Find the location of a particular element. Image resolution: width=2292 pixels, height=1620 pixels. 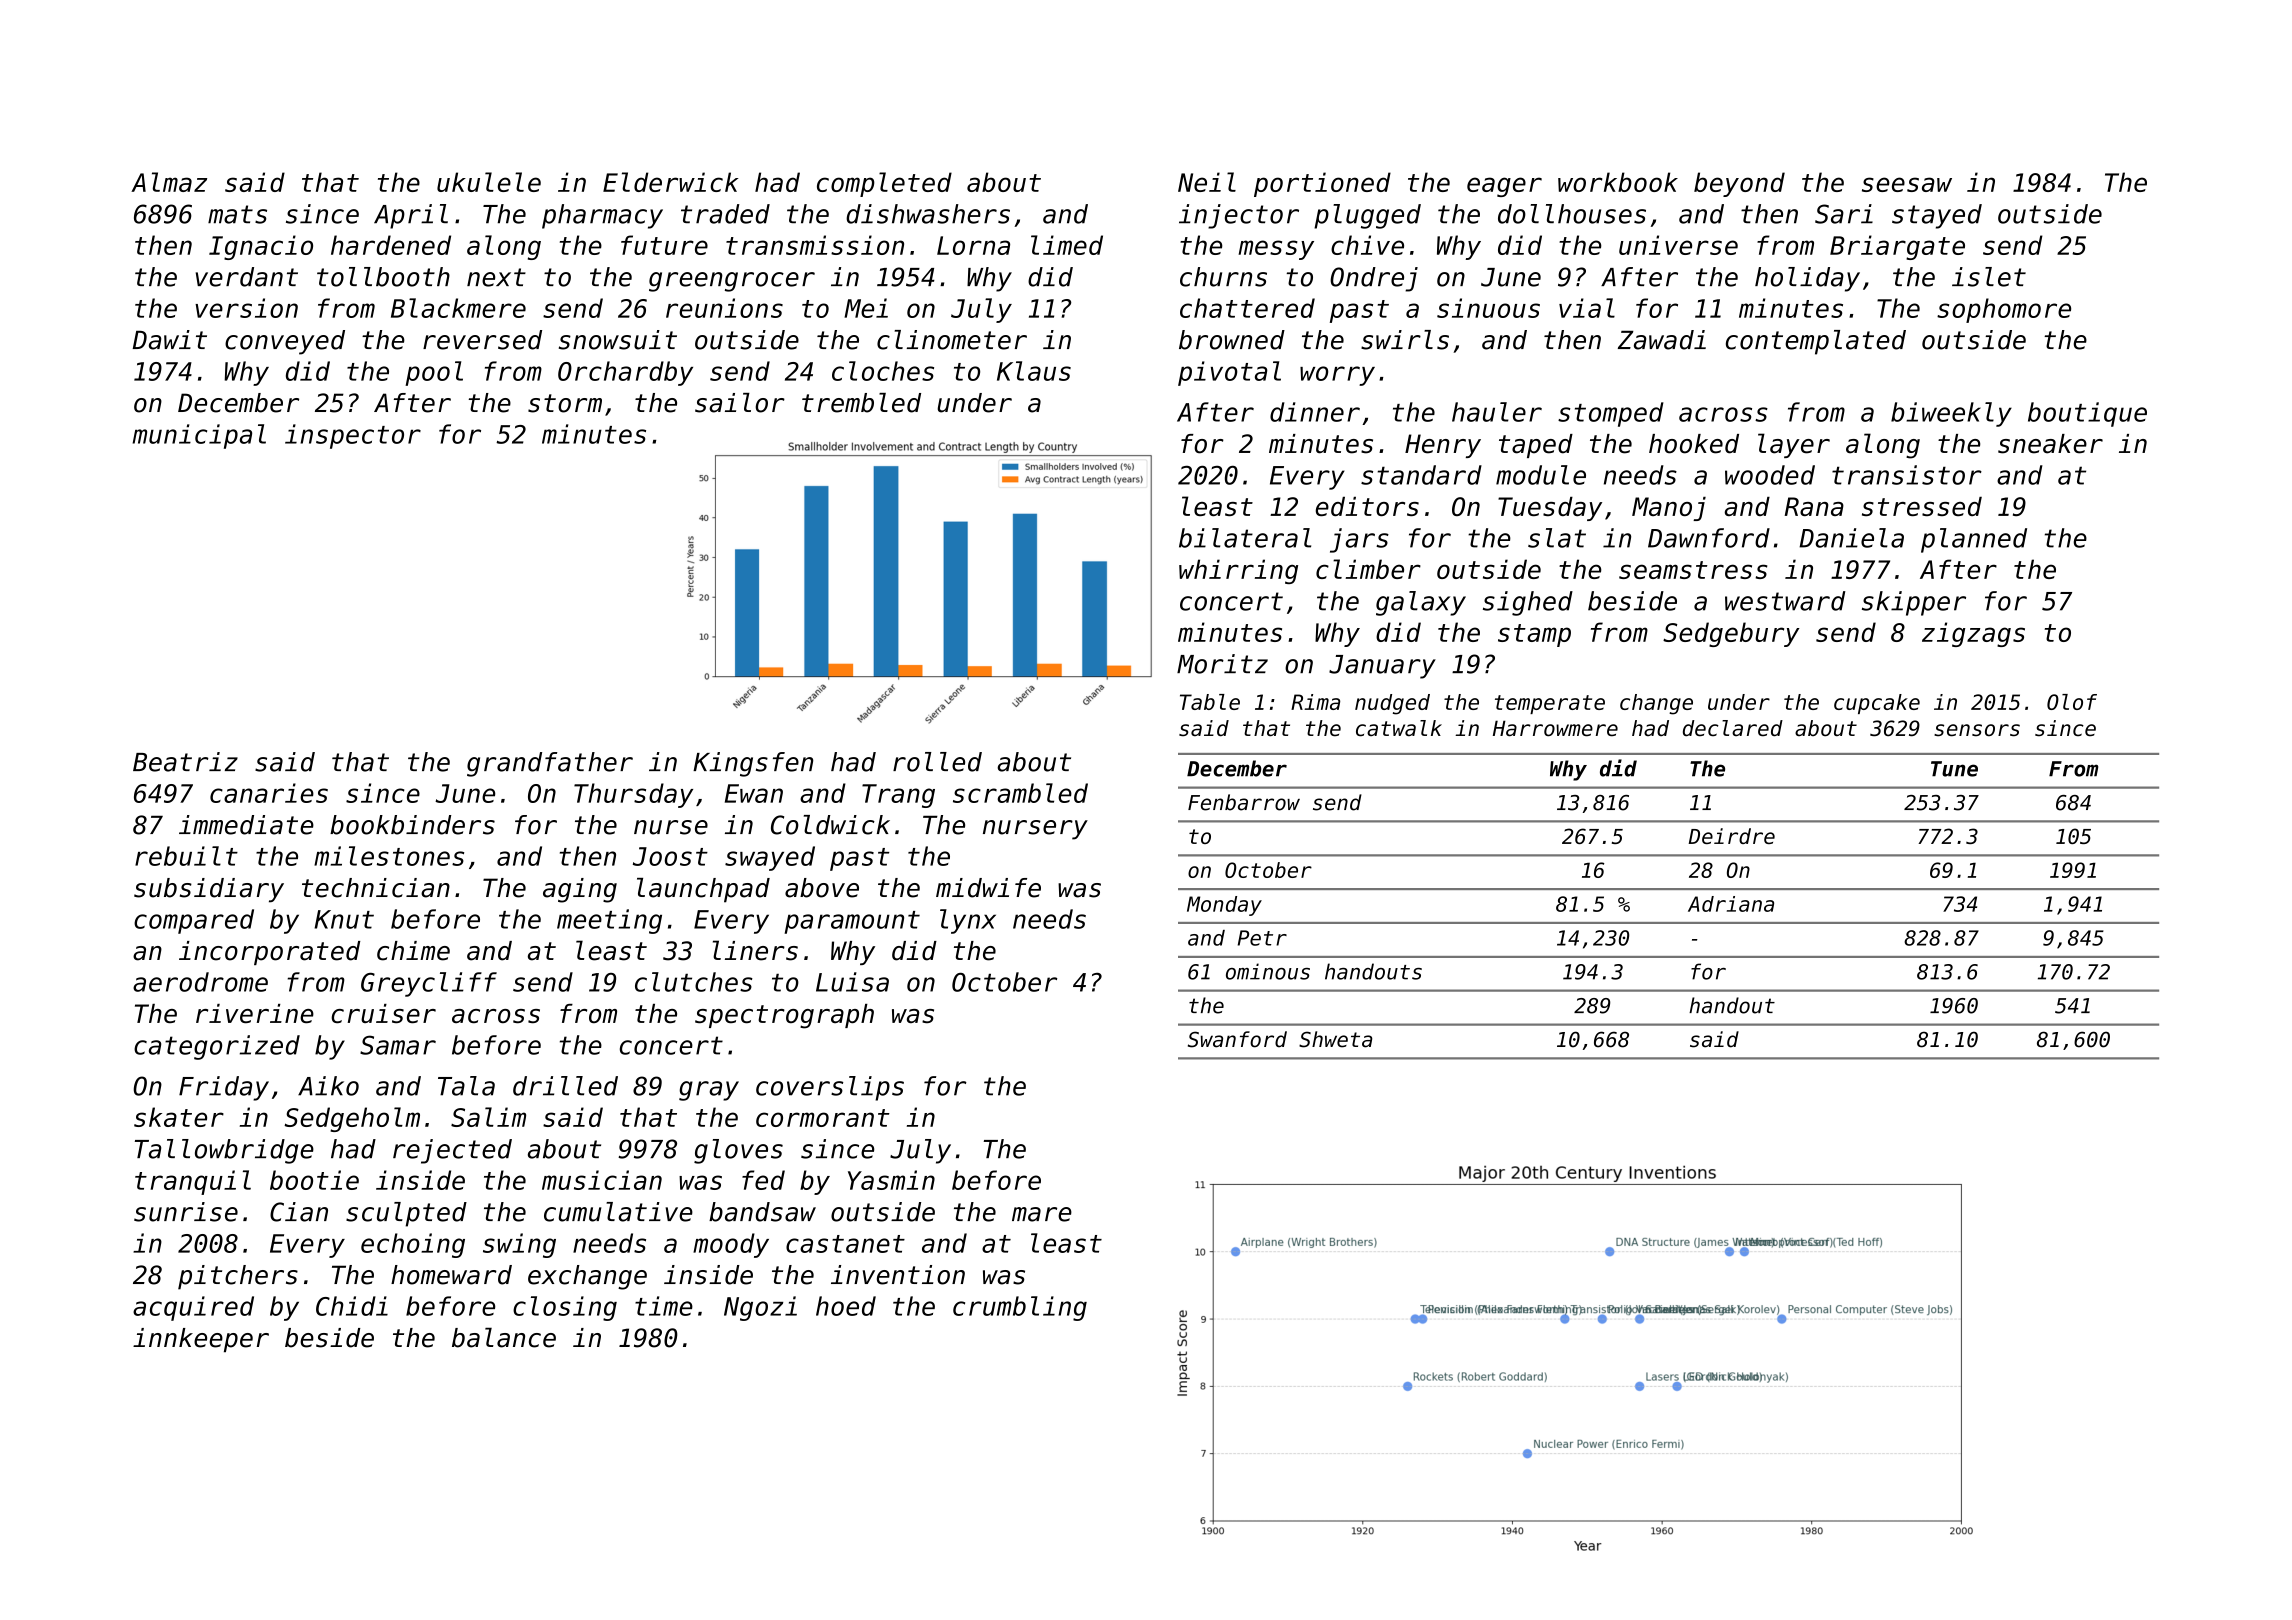

Deirdre is located at coordinates (1731, 836).
